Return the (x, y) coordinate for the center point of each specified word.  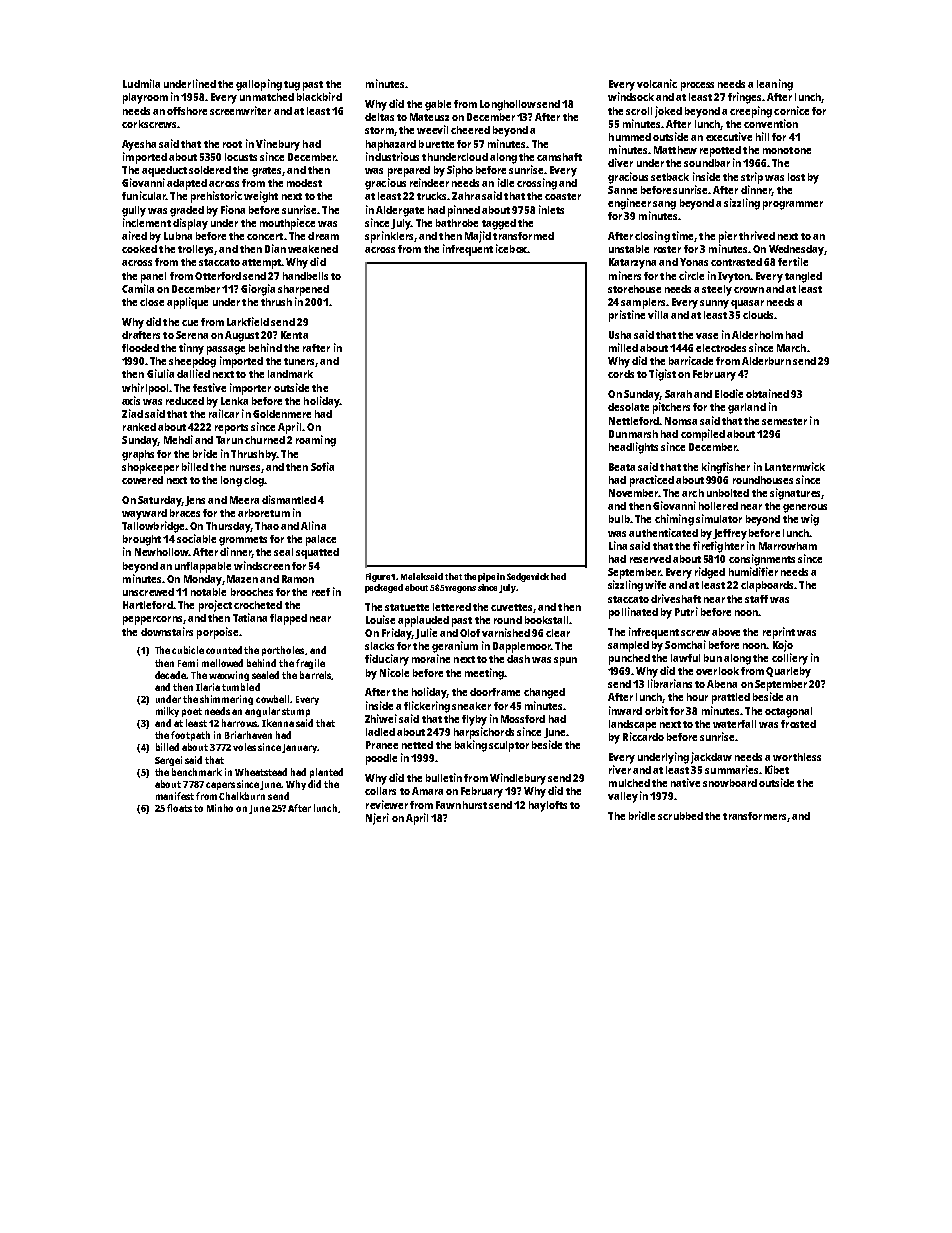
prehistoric (216, 197)
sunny (714, 304)
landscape (632, 725)
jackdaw (711, 758)
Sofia (322, 466)
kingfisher (726, 468)
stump (296, 712)
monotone (787, 150)
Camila (138, 288)
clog (254, 481)
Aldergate (400, 211)
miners (625, 275)
